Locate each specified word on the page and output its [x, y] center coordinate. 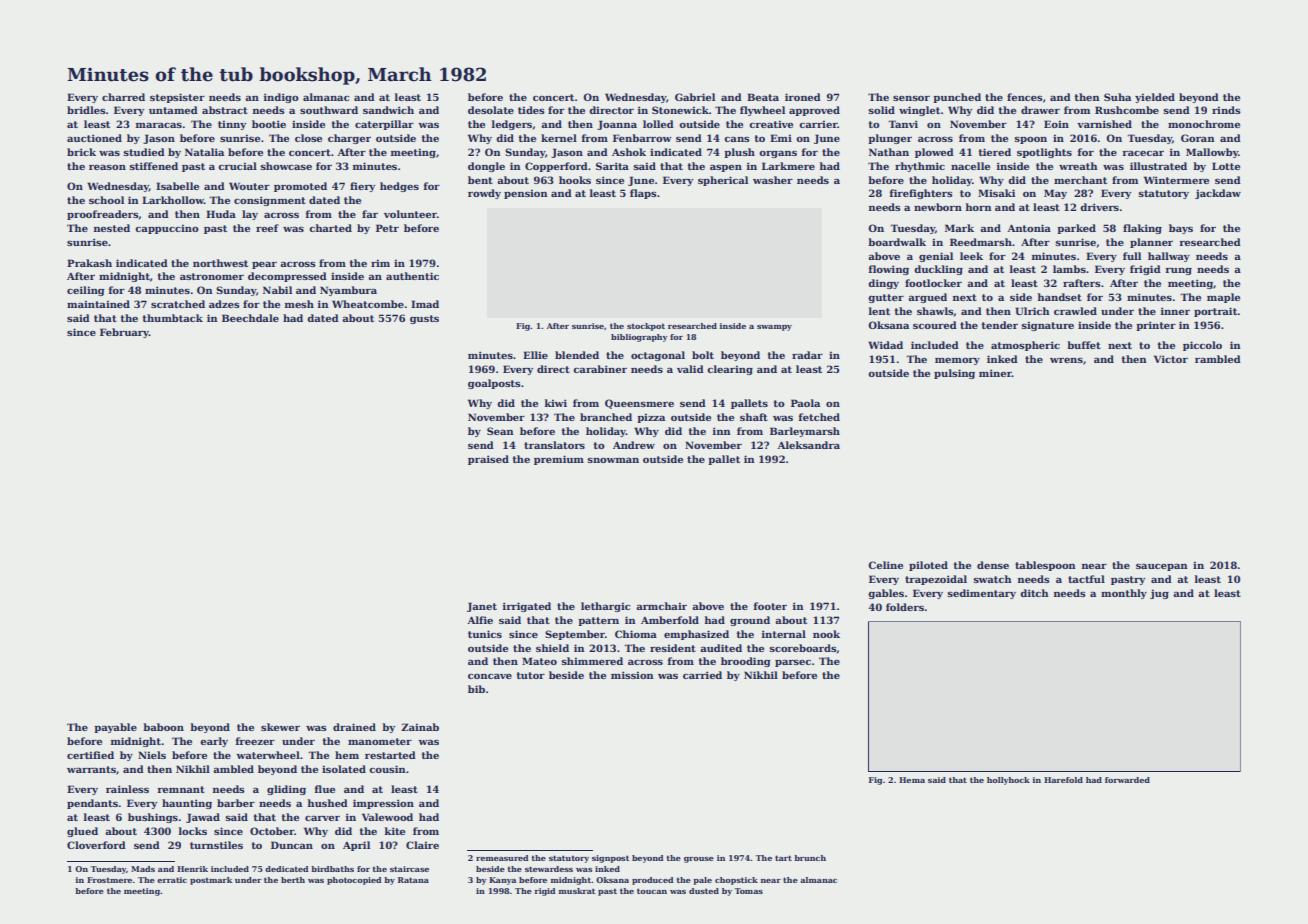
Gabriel [695, 97]
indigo [281, 98]
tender [1000, 325]
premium [559, 460]
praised [488, 460]
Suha [1117, 97]
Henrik [192, 869]
